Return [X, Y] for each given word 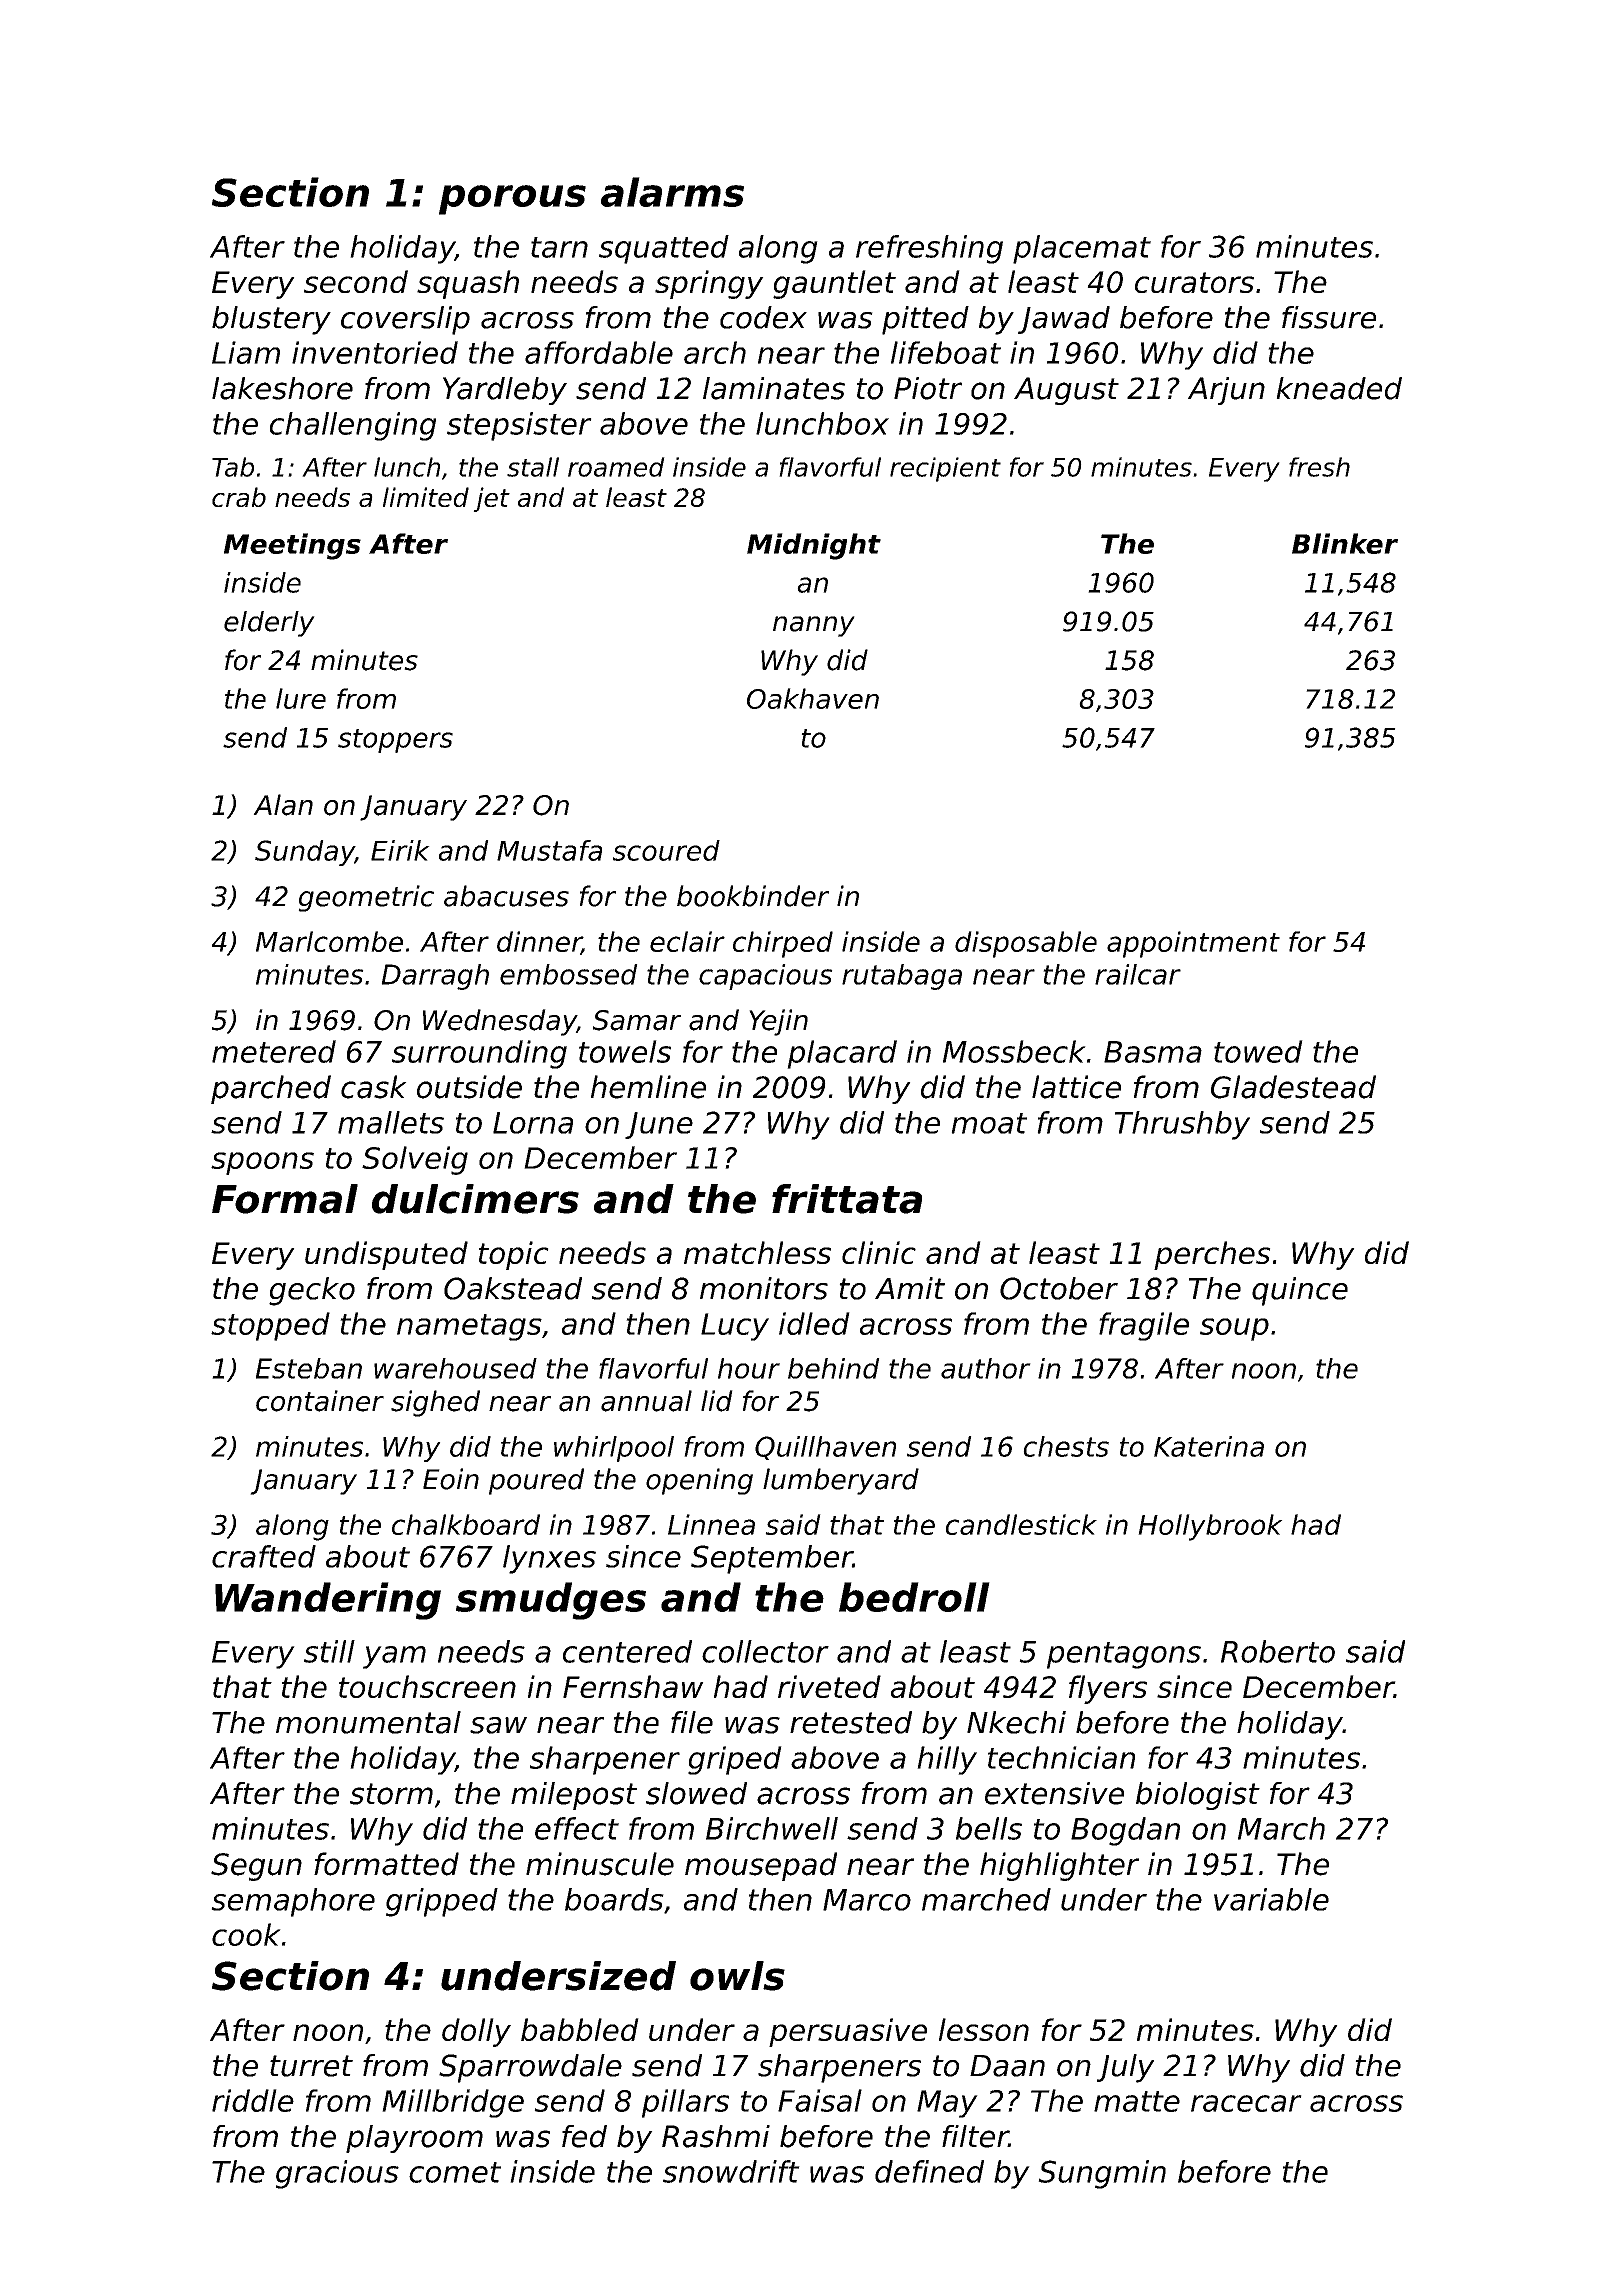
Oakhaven [813, 698]
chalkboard [466, 1524]
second [356, 281]
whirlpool [614, 1449]
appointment [1193, 944]
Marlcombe [329, 941]
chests [1066, 1446]
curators [1194, 282]
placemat [1082, 249]
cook [246, 1934]
